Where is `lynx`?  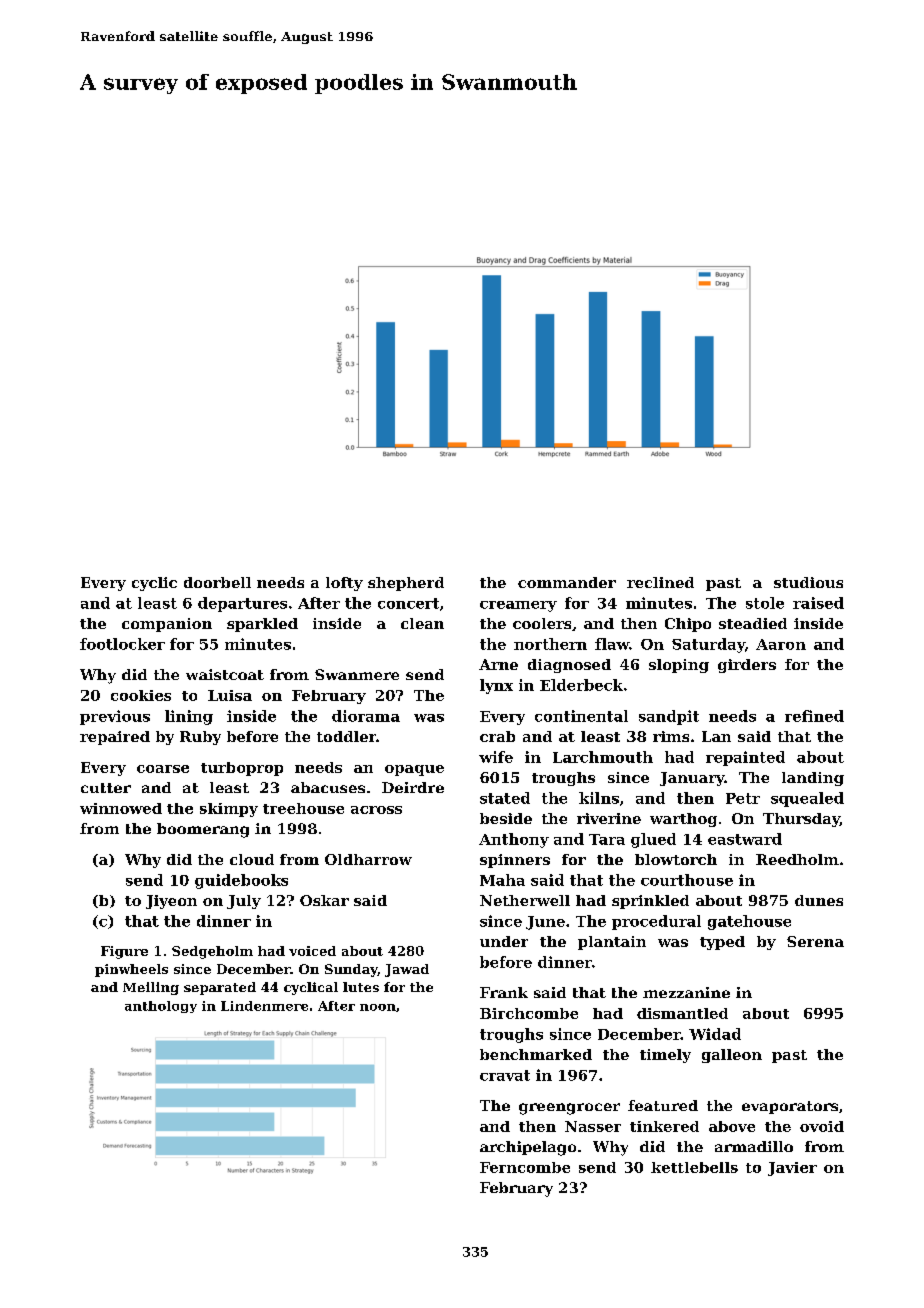
lynx is located at coordinates (496, 686).
